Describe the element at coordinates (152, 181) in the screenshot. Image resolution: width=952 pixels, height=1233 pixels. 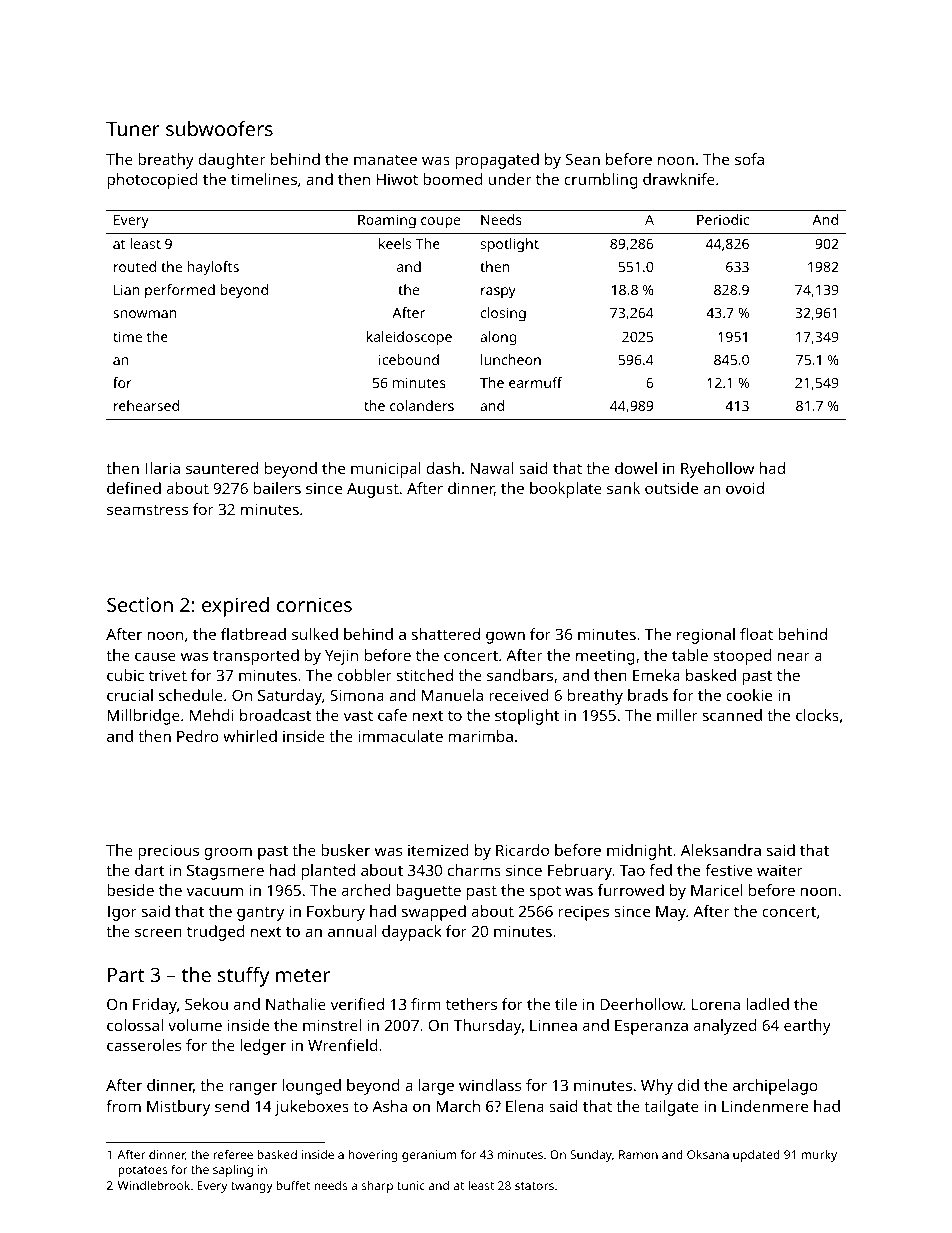
I see `photocopied` at that location.
